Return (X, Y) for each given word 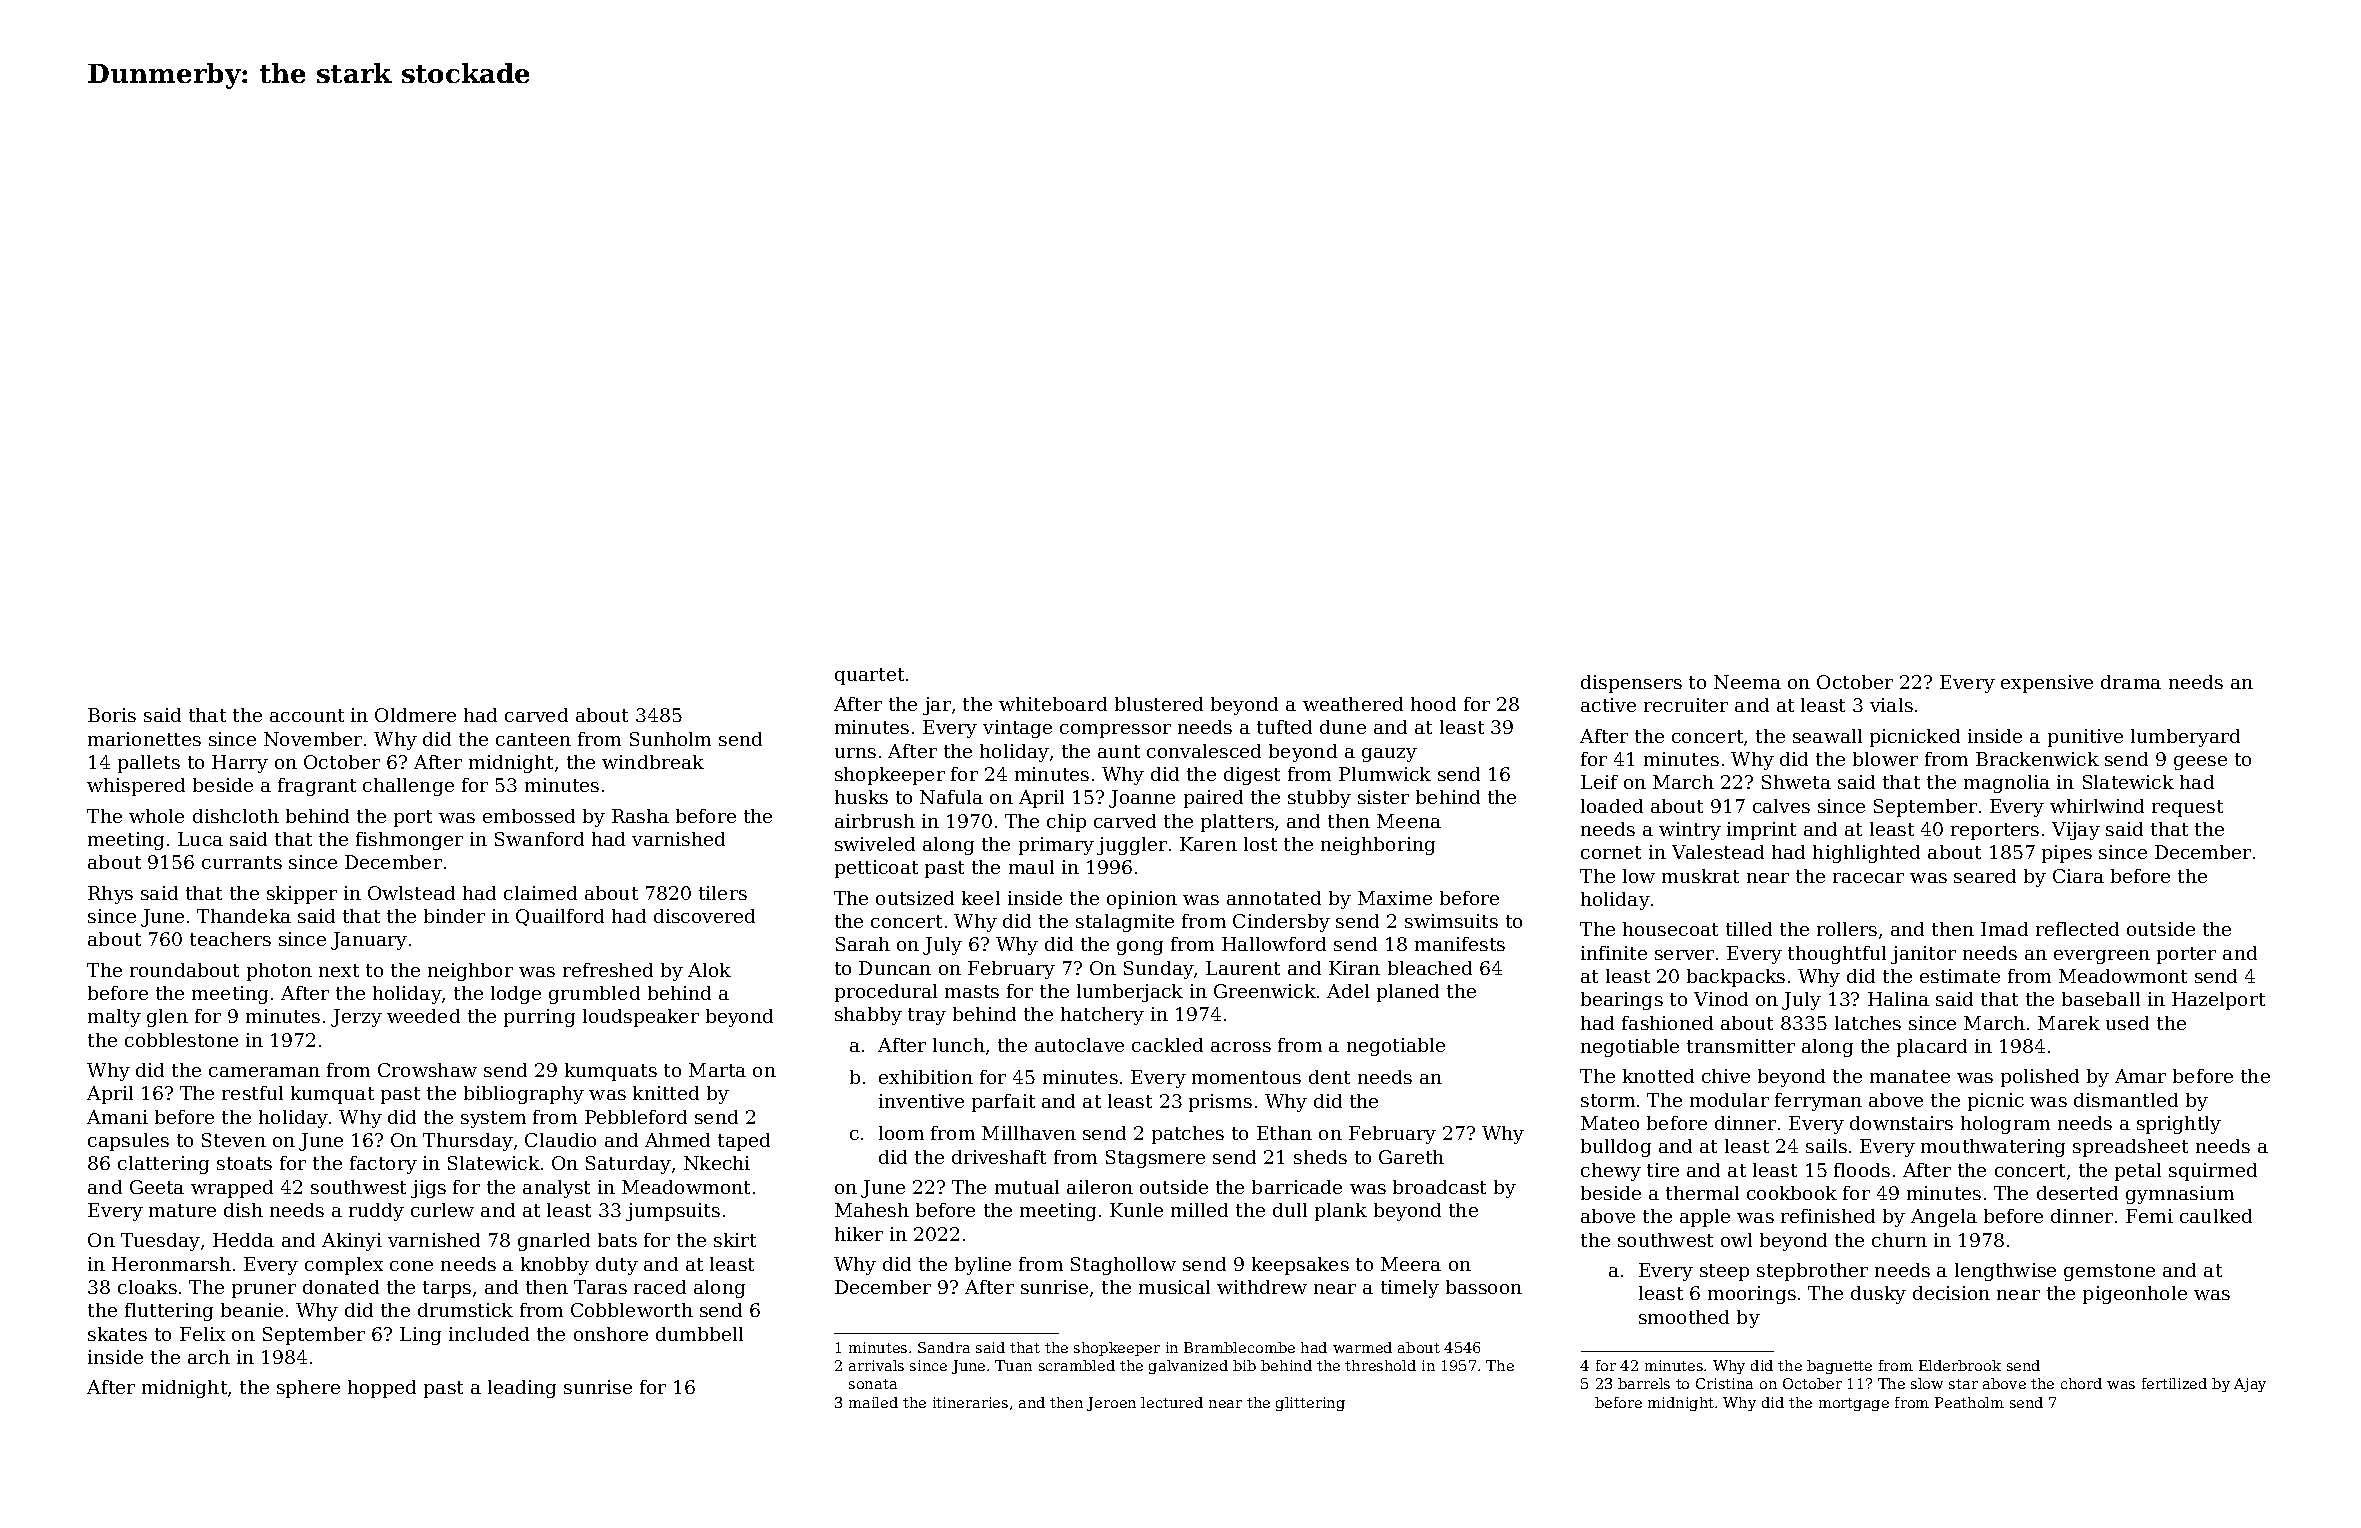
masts (972, 991)
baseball (2101, 999)
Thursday (468, 1142)
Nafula (951, 797)
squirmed (2213, 1172)
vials (1891, 705)
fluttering (169, 1312)
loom (901, 1133)
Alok (709, 970)
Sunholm (670, 739)
